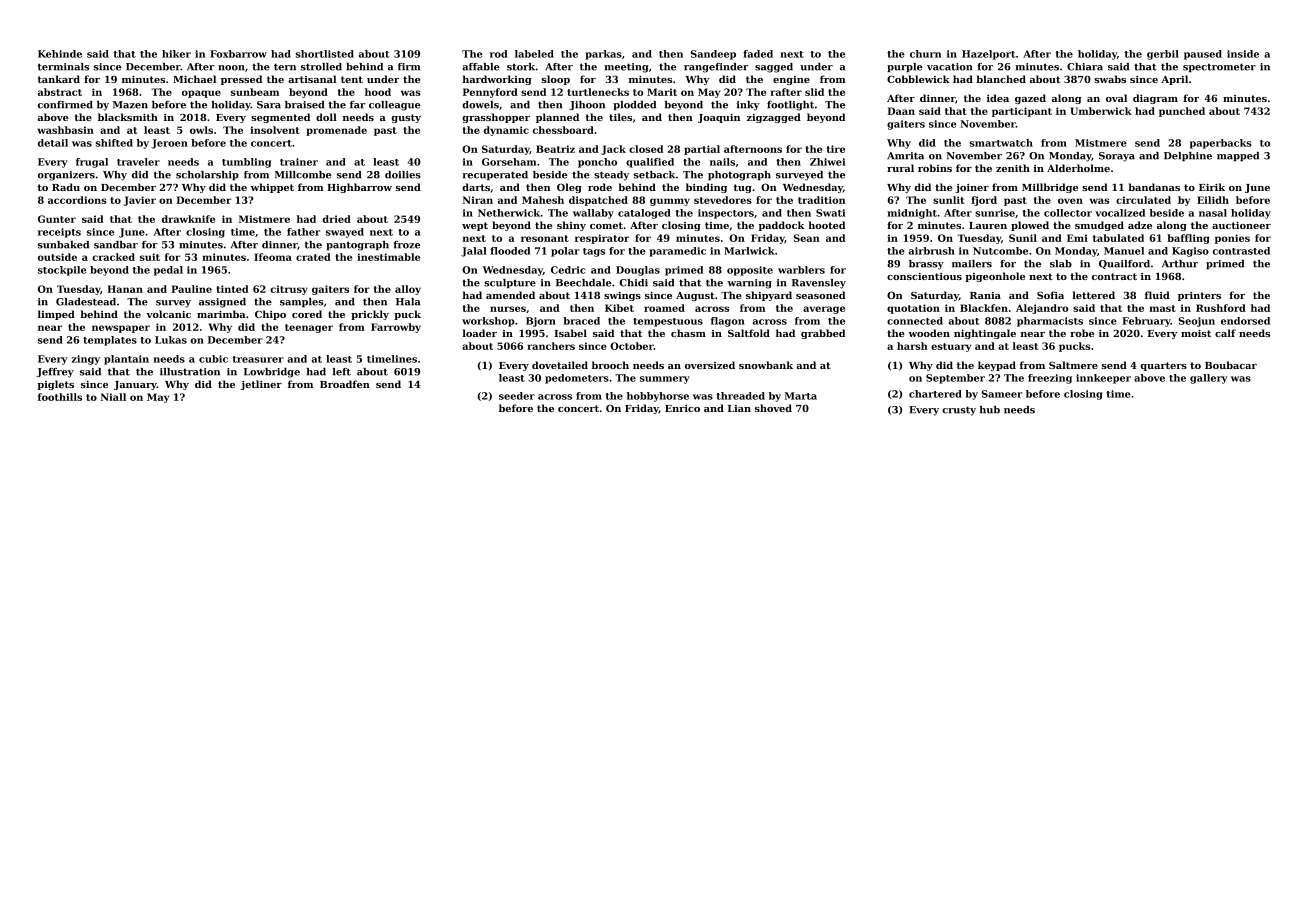 The width and height of the document is (1308, 924). I want to click on Lowbridge, so click(272, 373).
